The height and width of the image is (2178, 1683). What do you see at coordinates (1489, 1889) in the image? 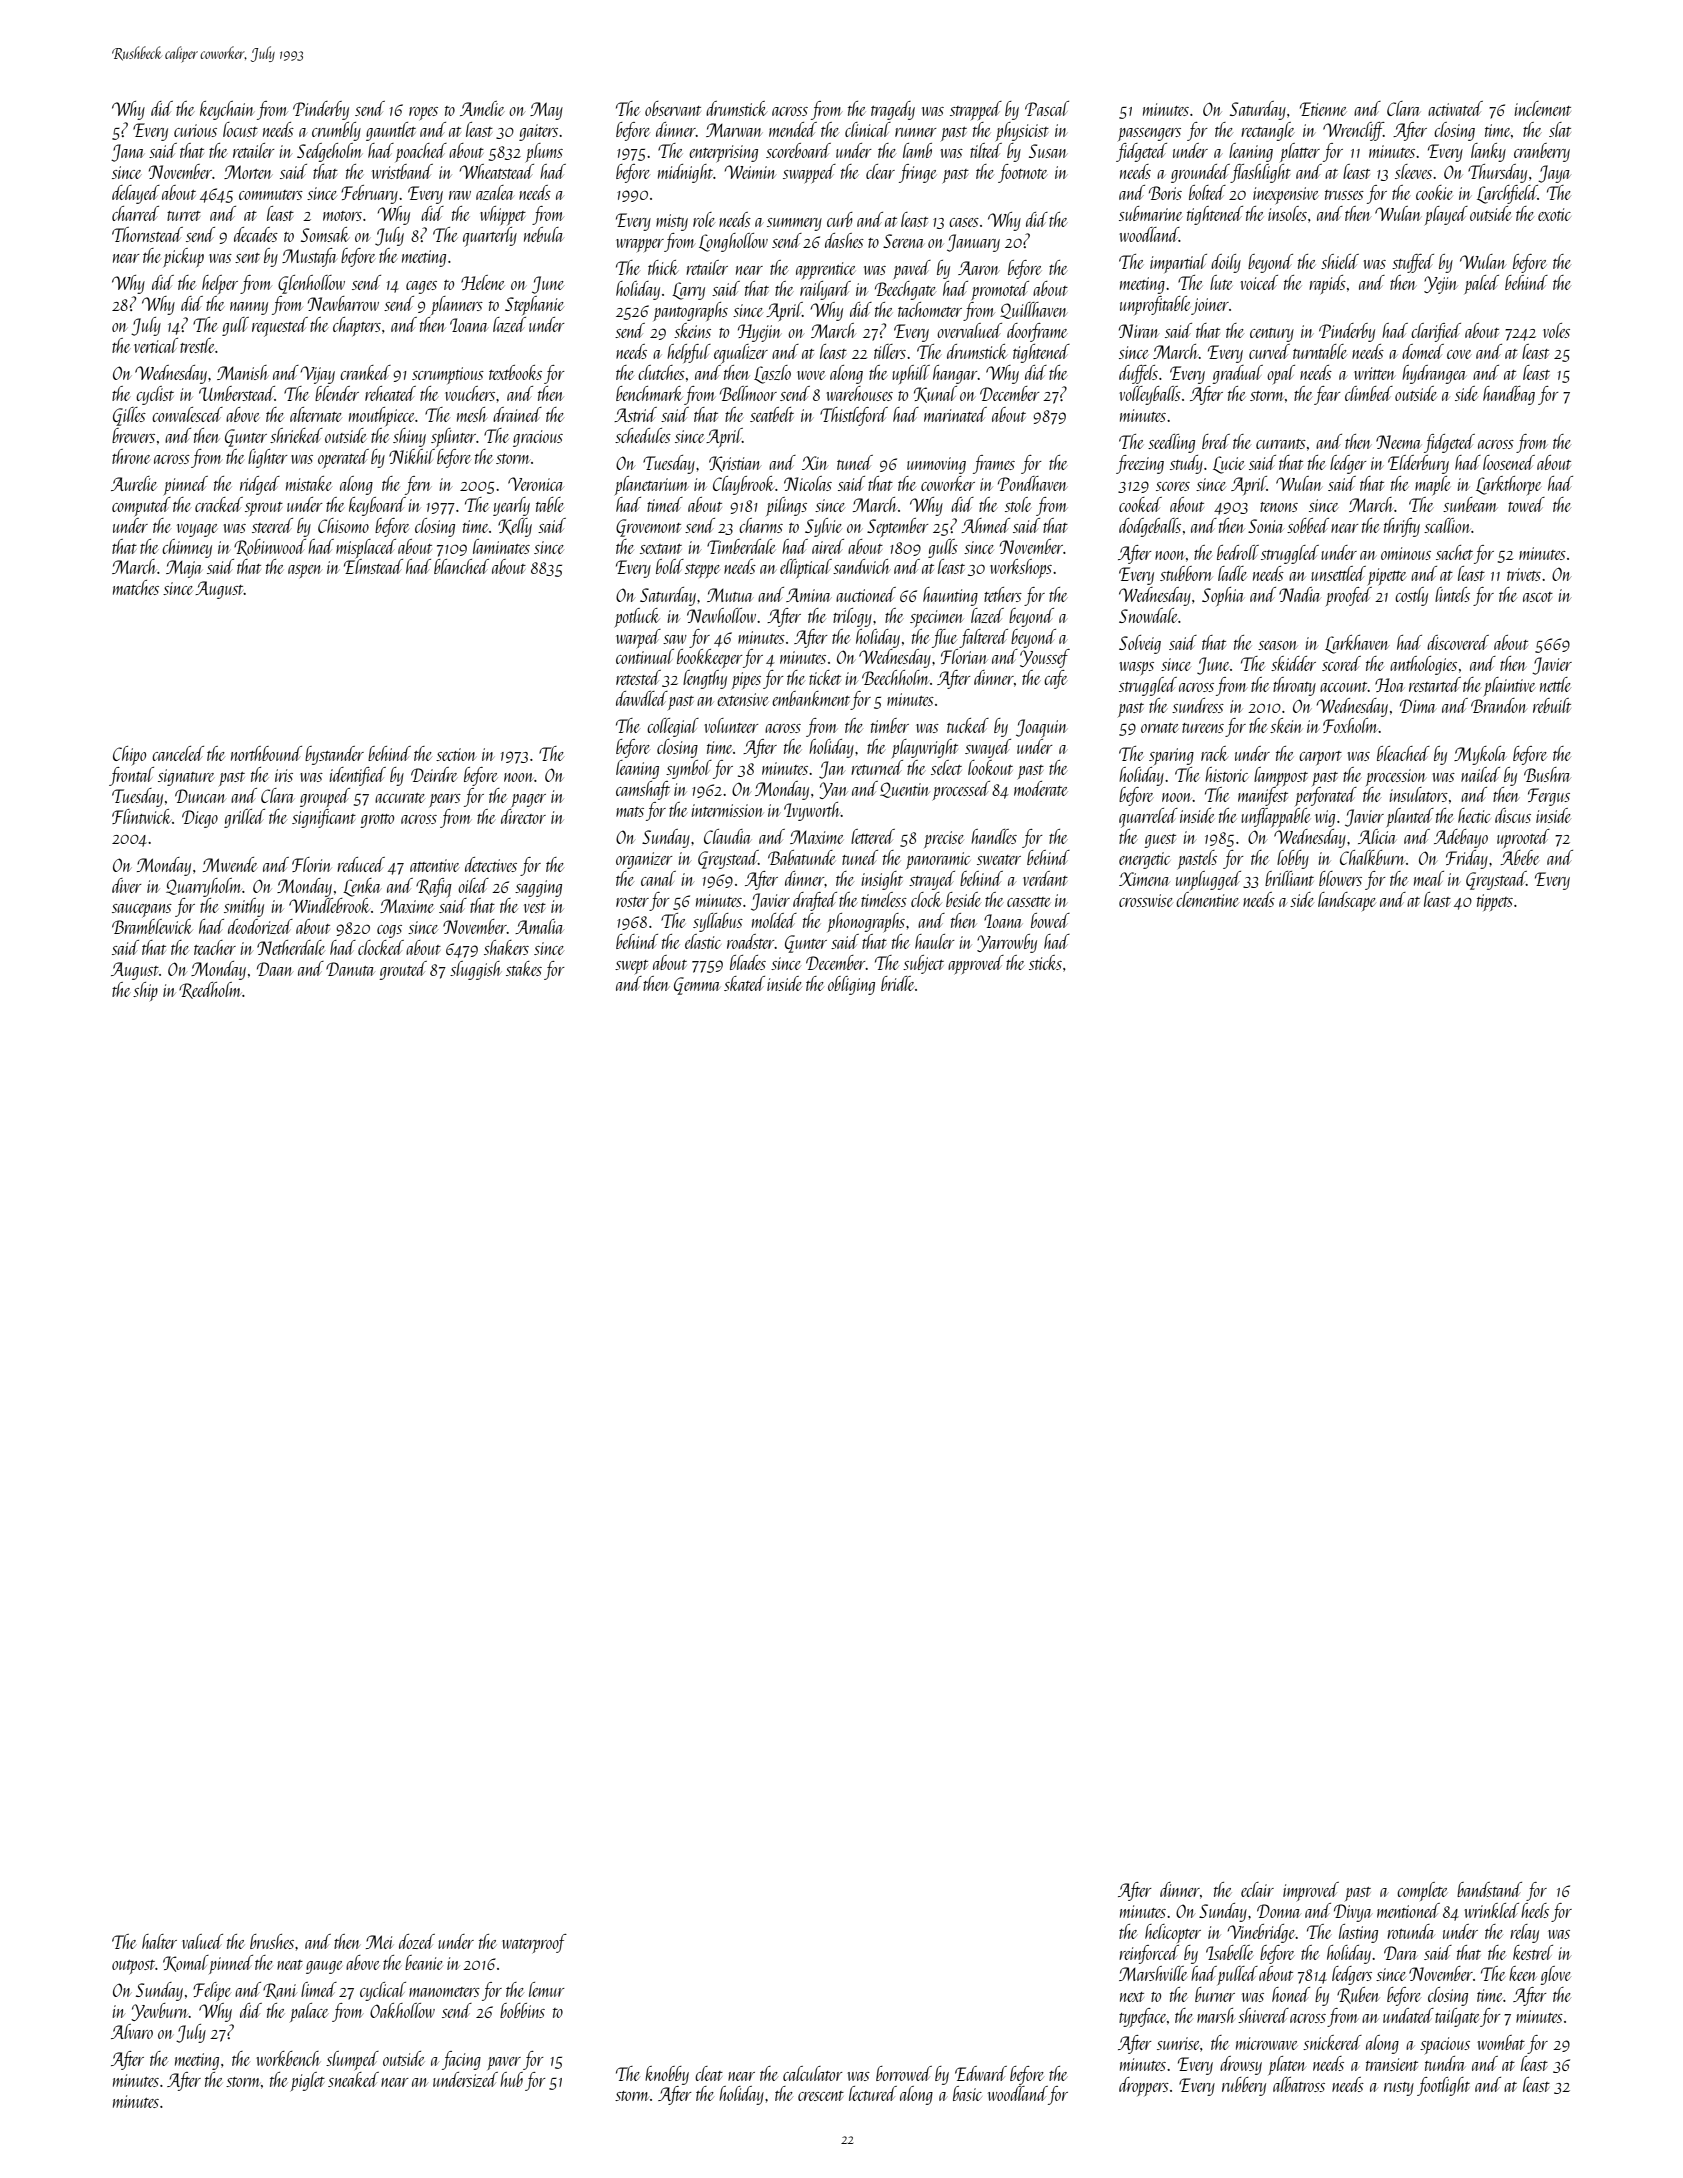
I see `bandstand` at bounding box center [1489, 1889].
